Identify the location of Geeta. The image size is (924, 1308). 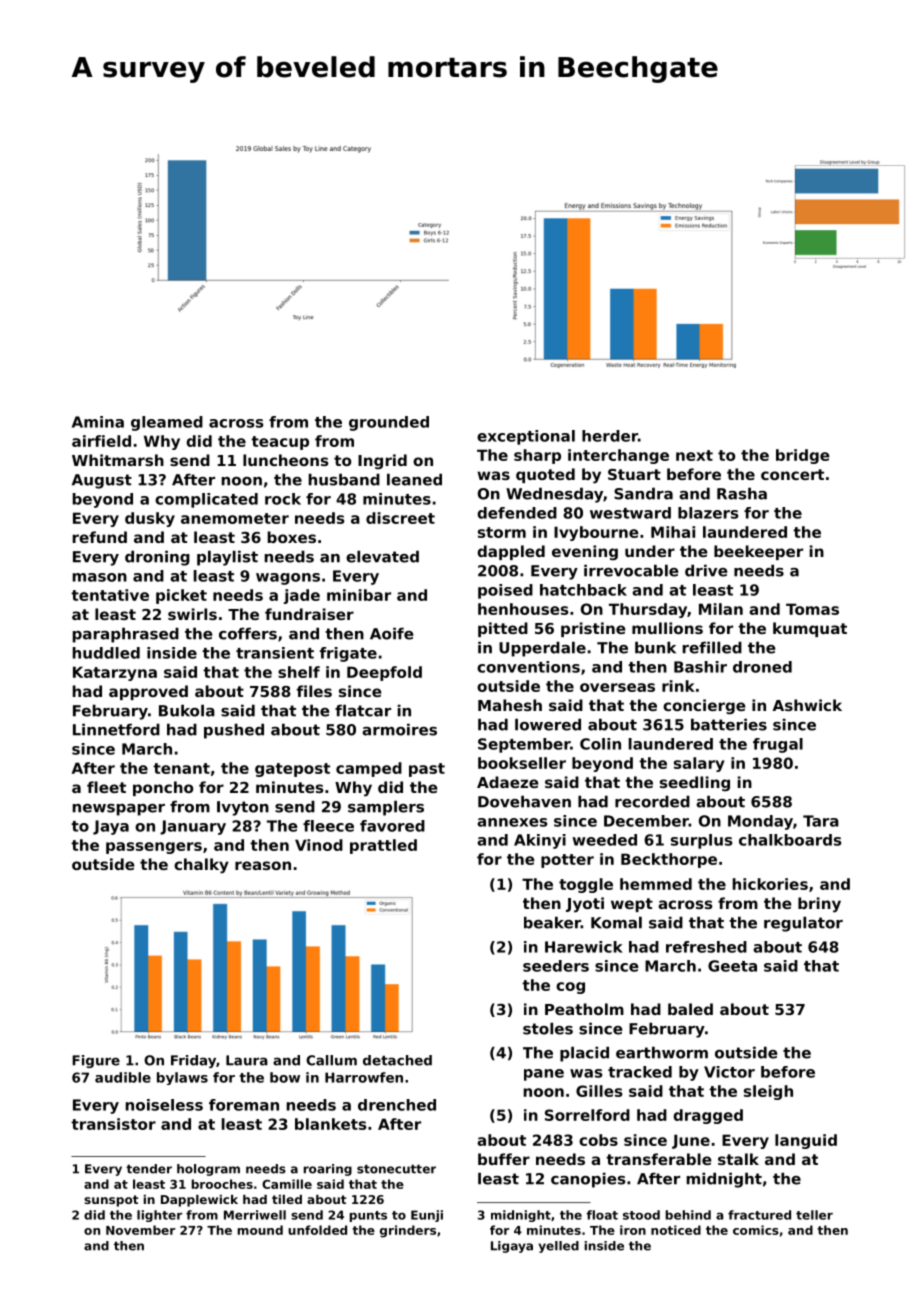
(732, 966).
